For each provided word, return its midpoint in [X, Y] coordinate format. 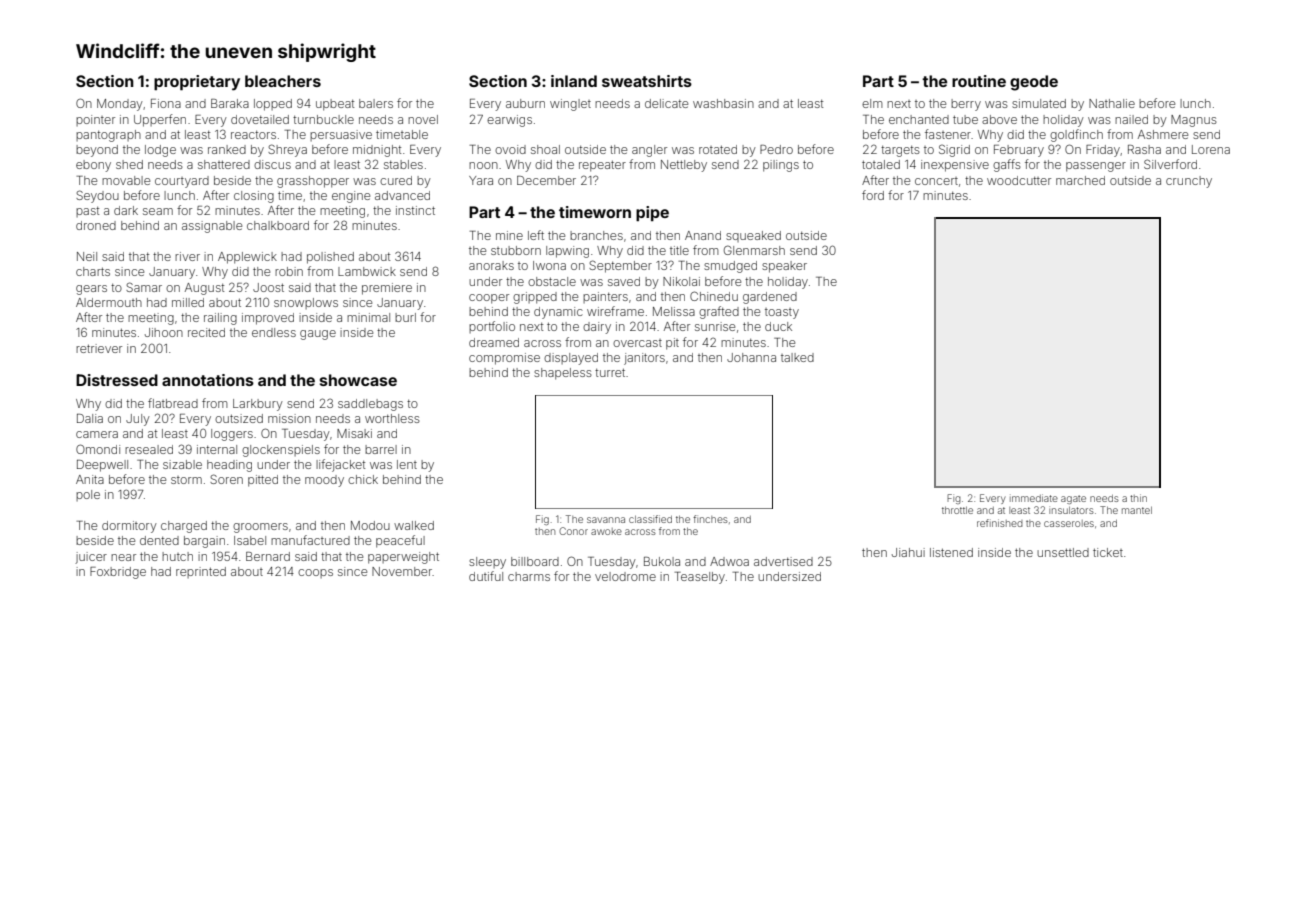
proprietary [197, 83]
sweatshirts [647, 81]
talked [797, 357]
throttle [957, 510]
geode [1034, 83]
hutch [177, 556]
